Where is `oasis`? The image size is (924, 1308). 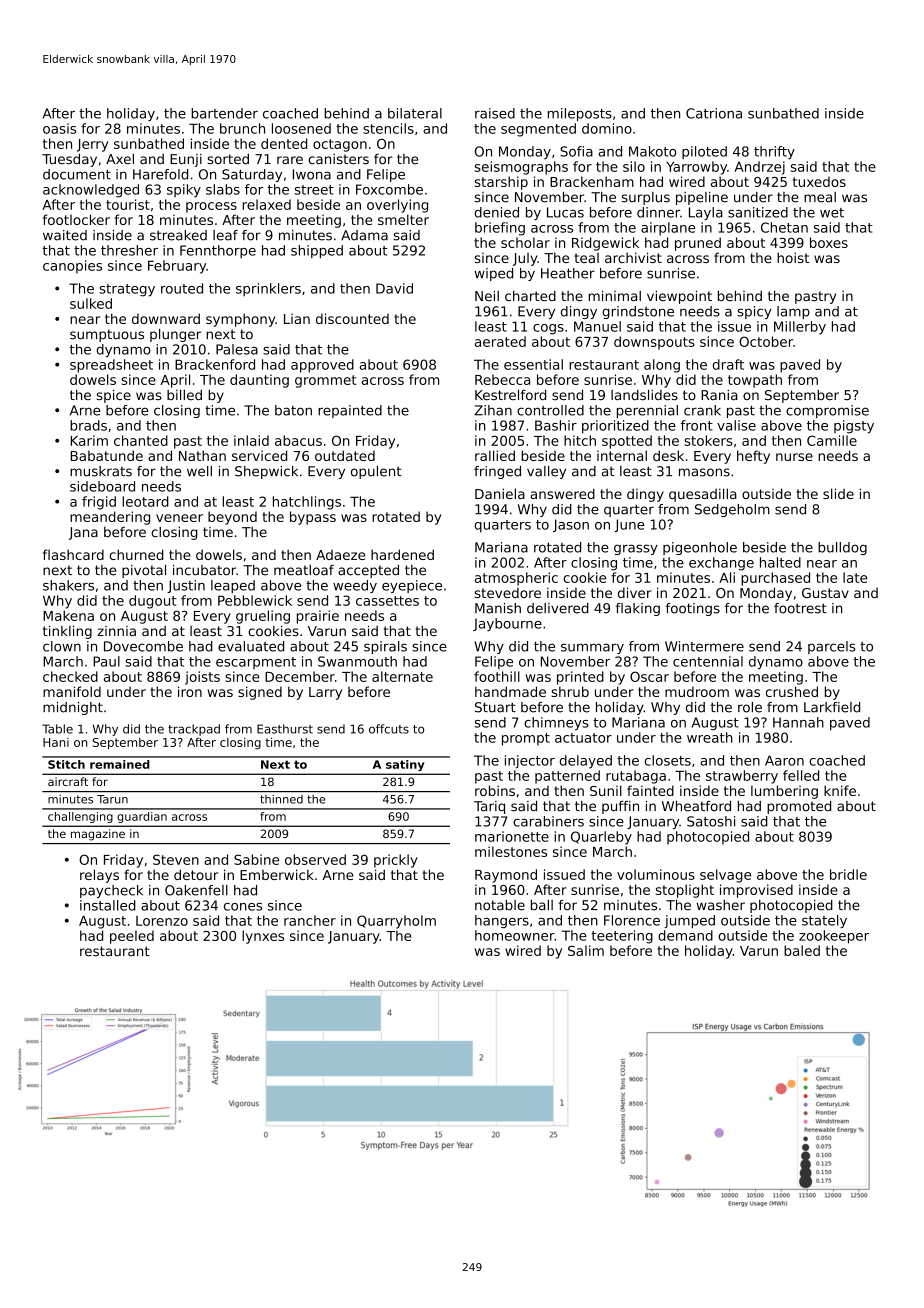 oasis is located at coordinates (59, 128).
